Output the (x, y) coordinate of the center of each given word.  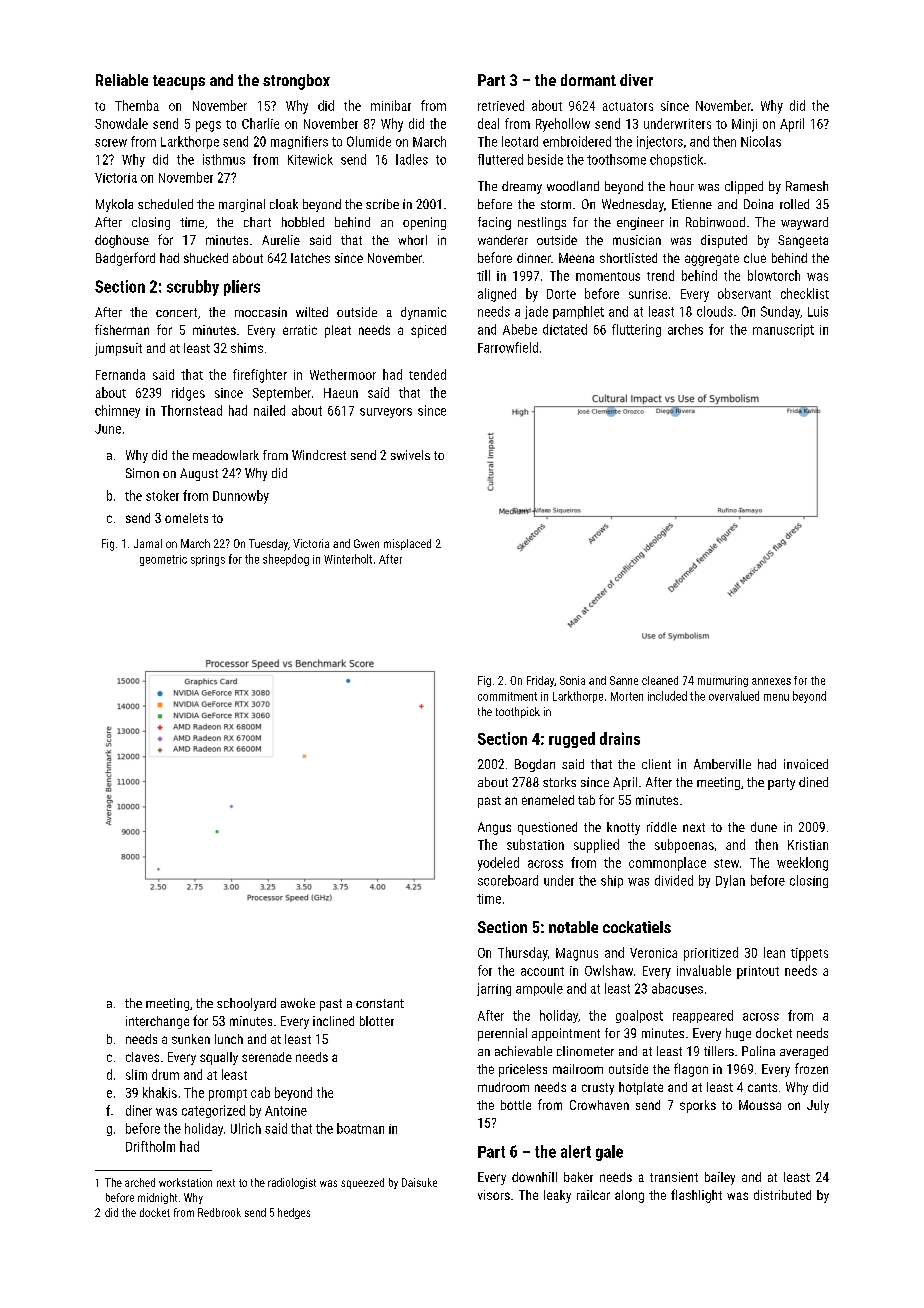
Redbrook (219, 1212)
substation (535, 844)
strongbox (296, 82)
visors (494, 1195)
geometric (163, 560)
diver (636, 80)
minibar (391, 105)
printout (758, 972)
